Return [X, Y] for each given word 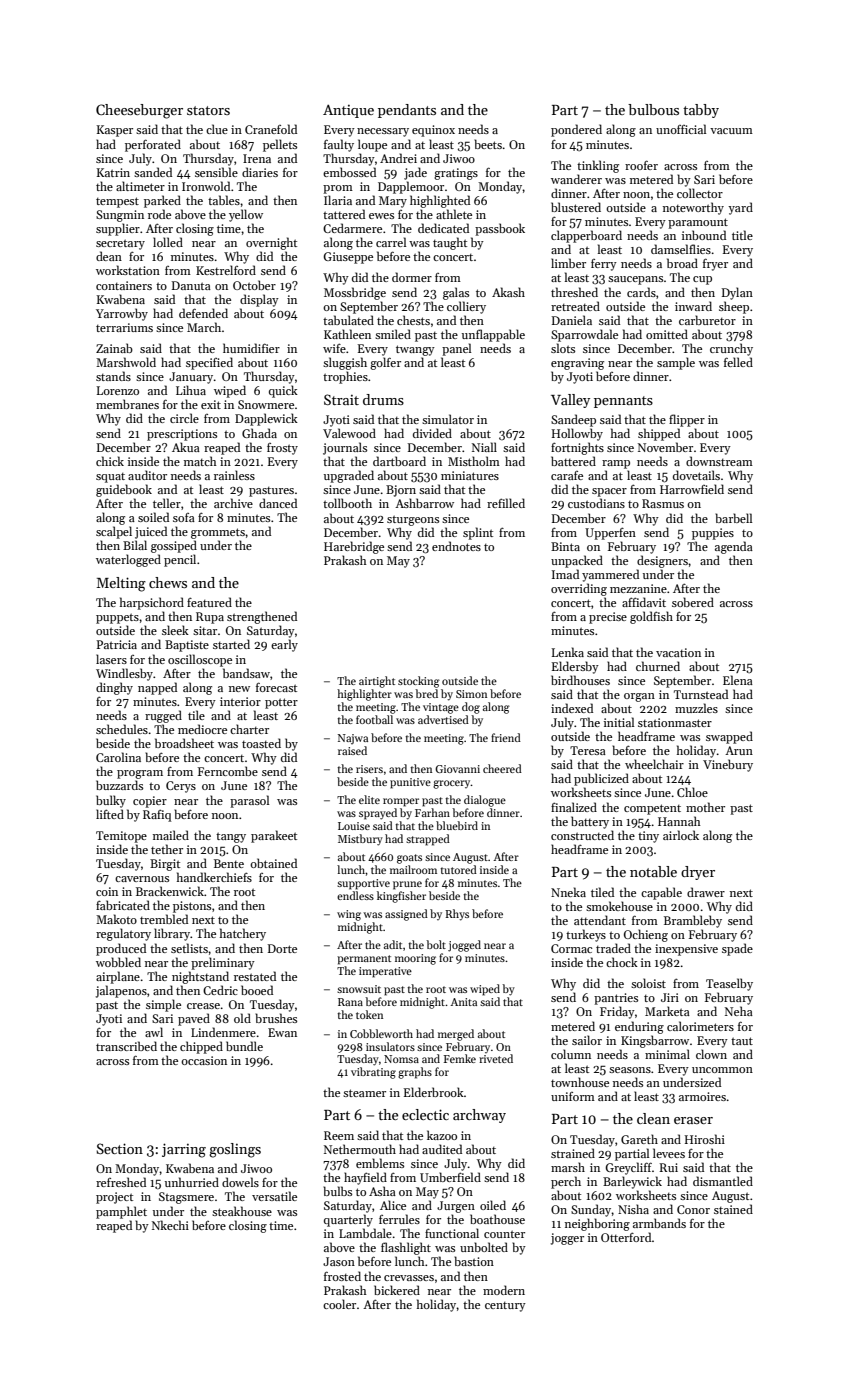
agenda [734, 547]
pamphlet [121, 1212]
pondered [576, 130]
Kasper [115, 131]
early [284, 645]
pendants [407, 111]
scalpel [114, 532]
